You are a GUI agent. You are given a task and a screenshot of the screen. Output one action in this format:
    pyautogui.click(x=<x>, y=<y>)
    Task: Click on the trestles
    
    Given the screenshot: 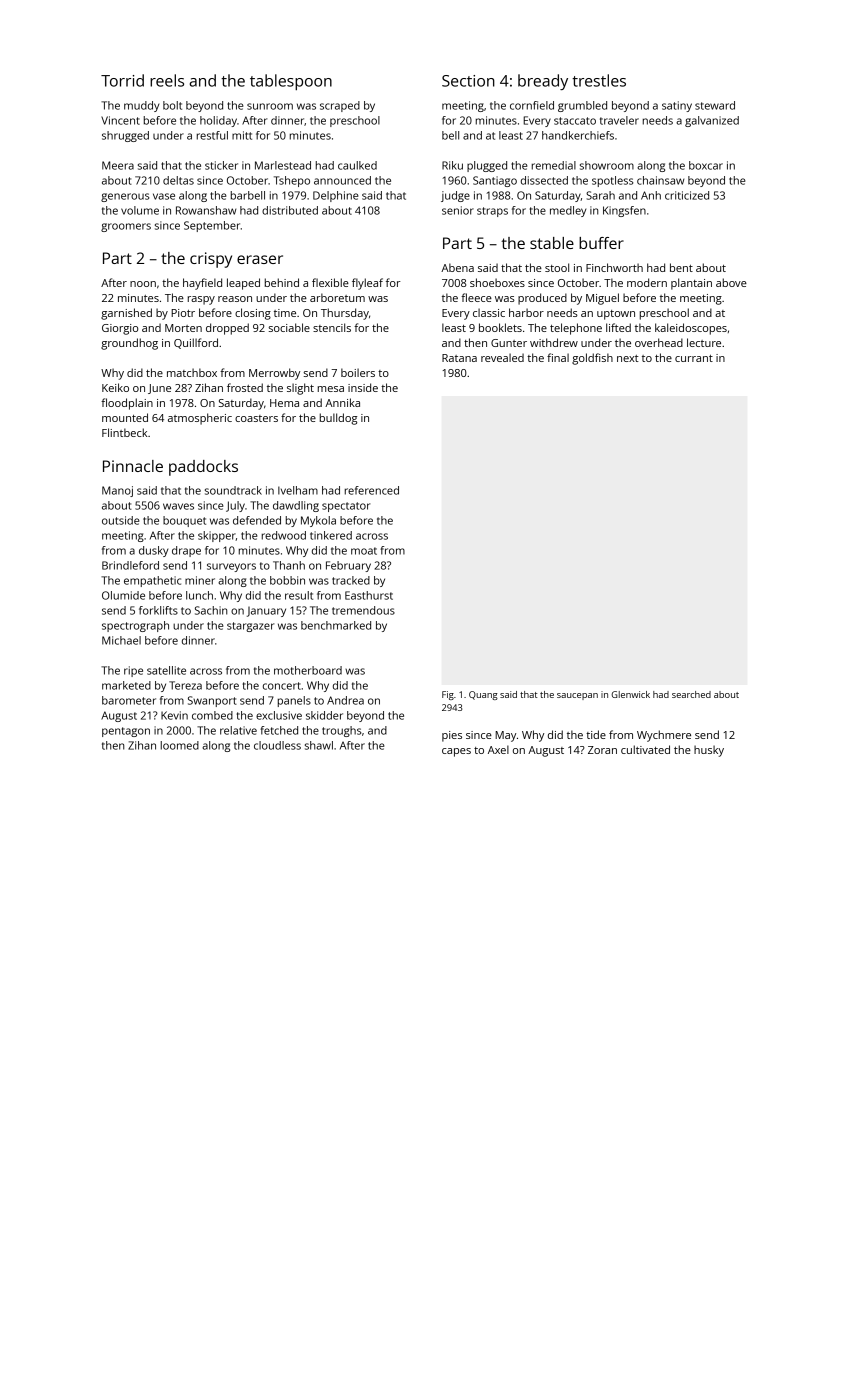 What is the action you would take?
    pyautogui.click(x=599, y=80)
